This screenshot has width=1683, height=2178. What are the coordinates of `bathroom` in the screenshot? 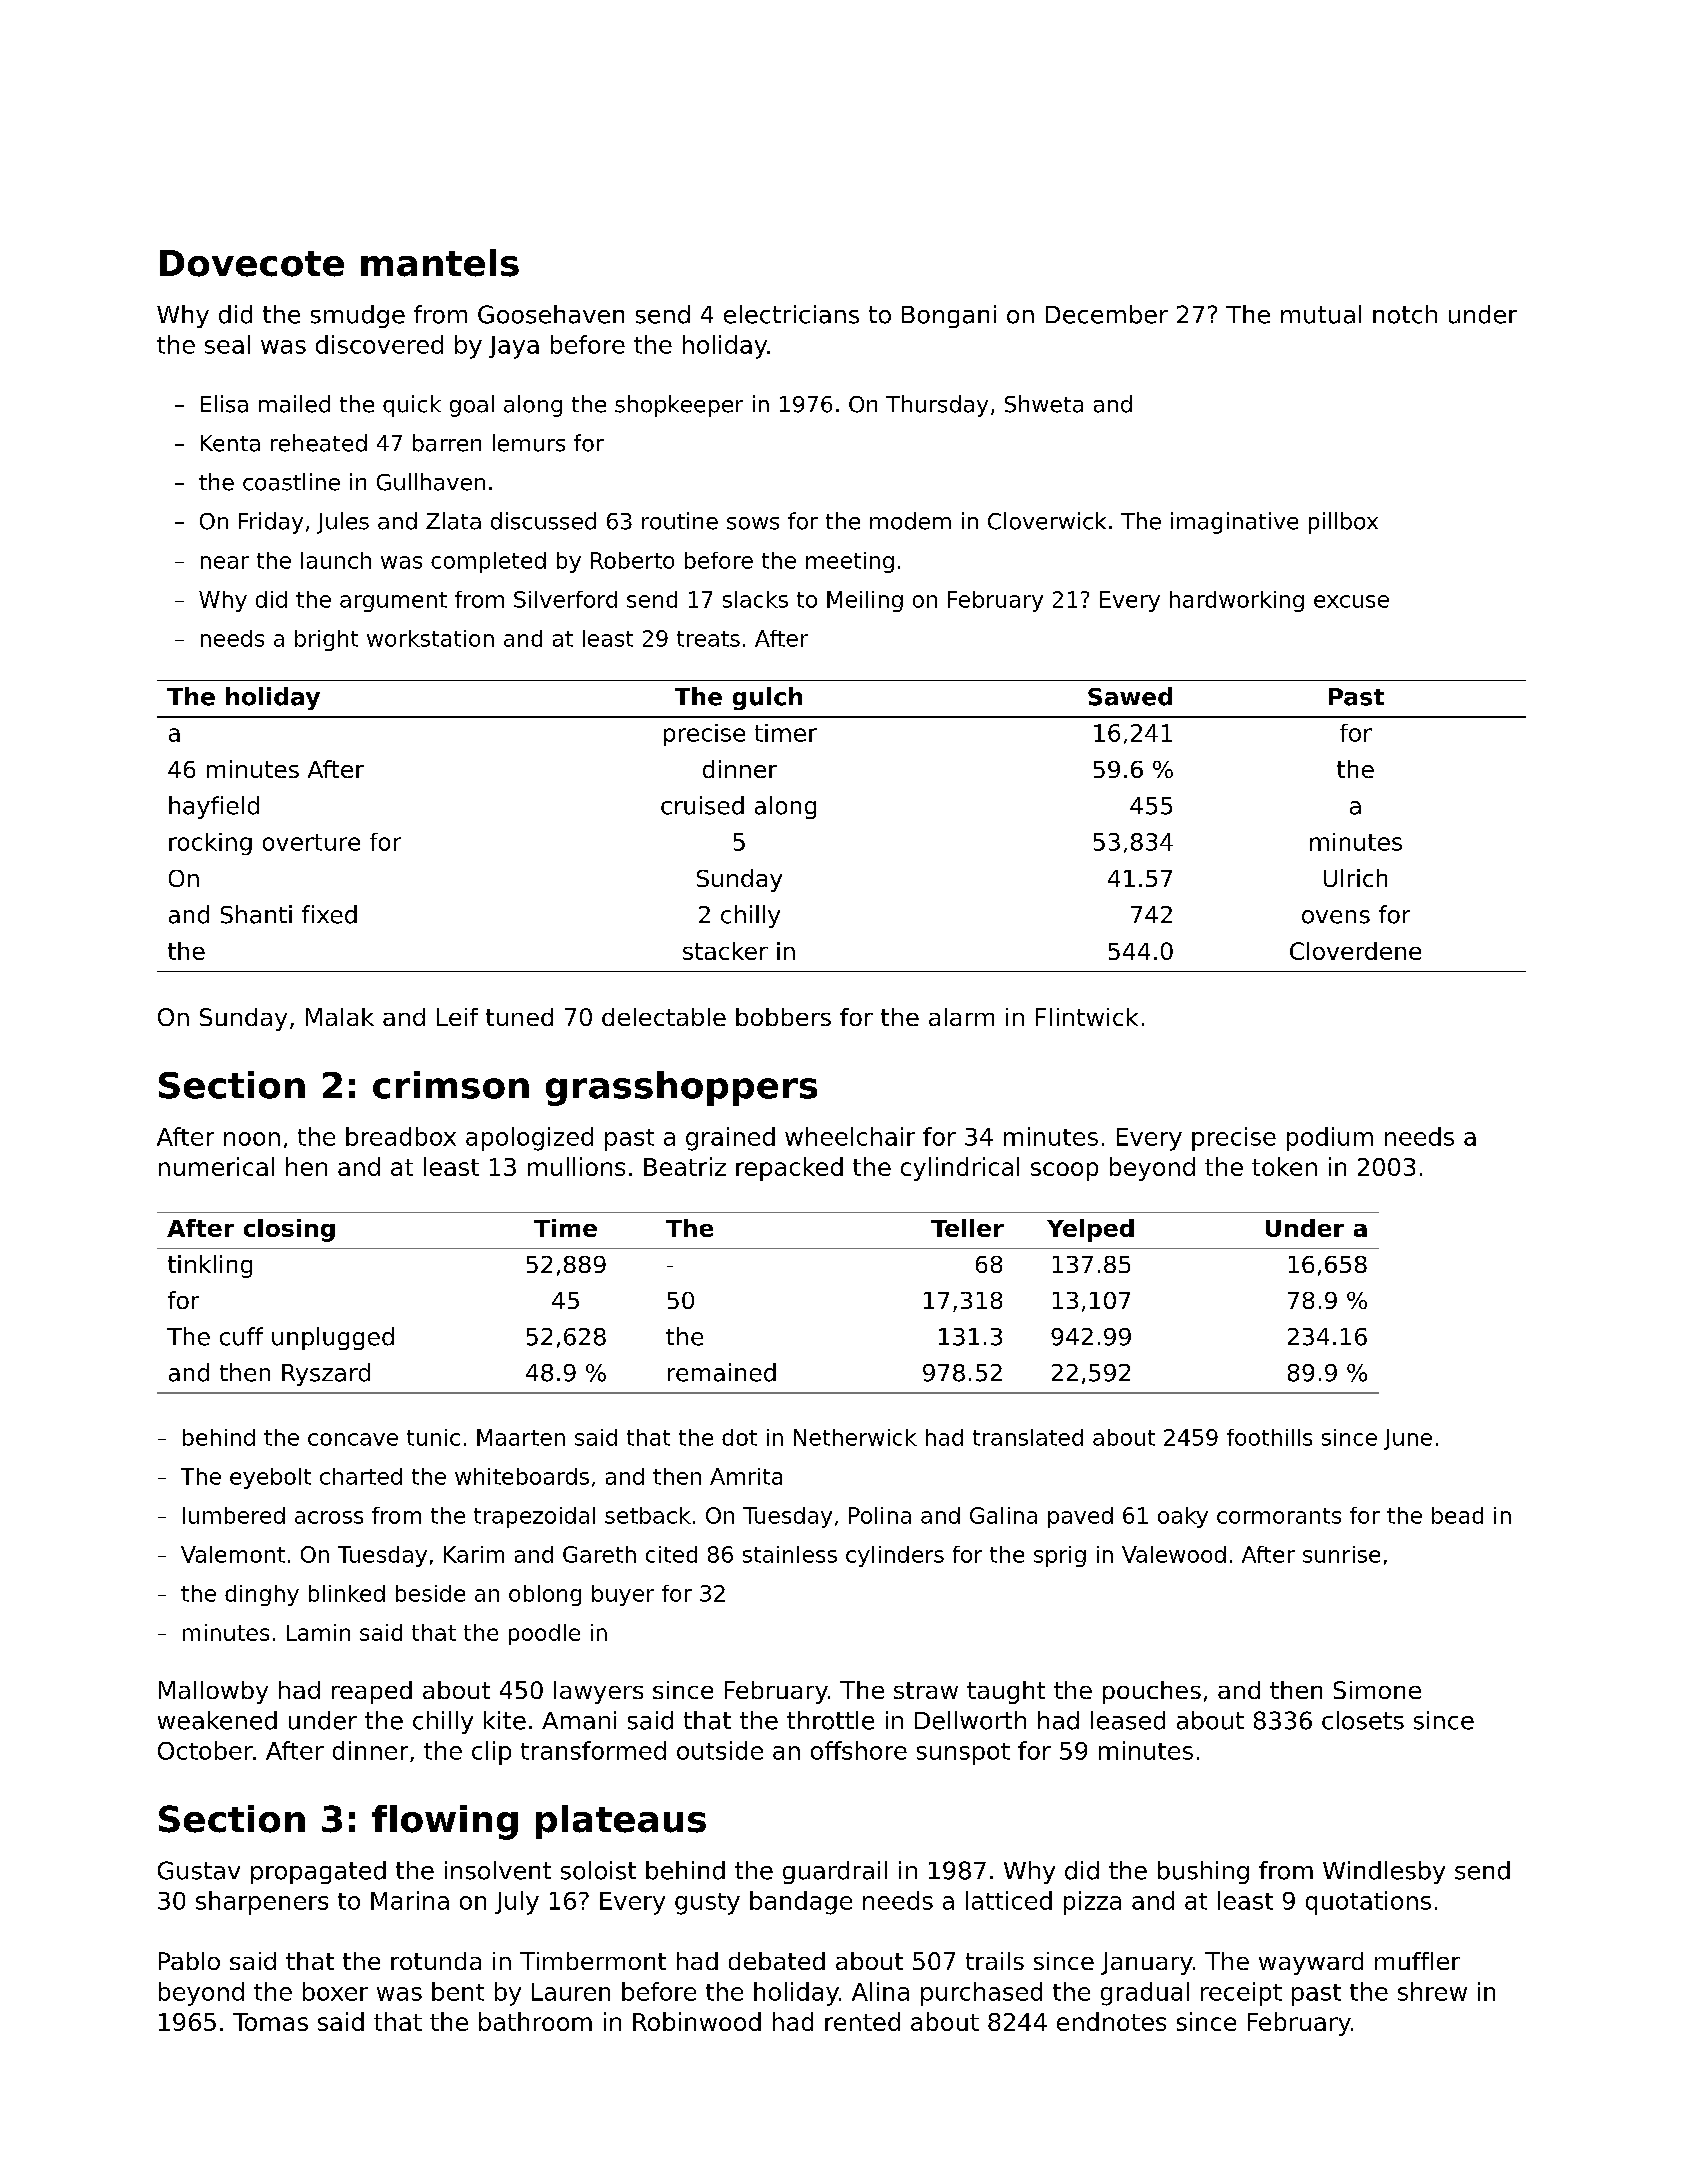 It's located at (535, 2021).
